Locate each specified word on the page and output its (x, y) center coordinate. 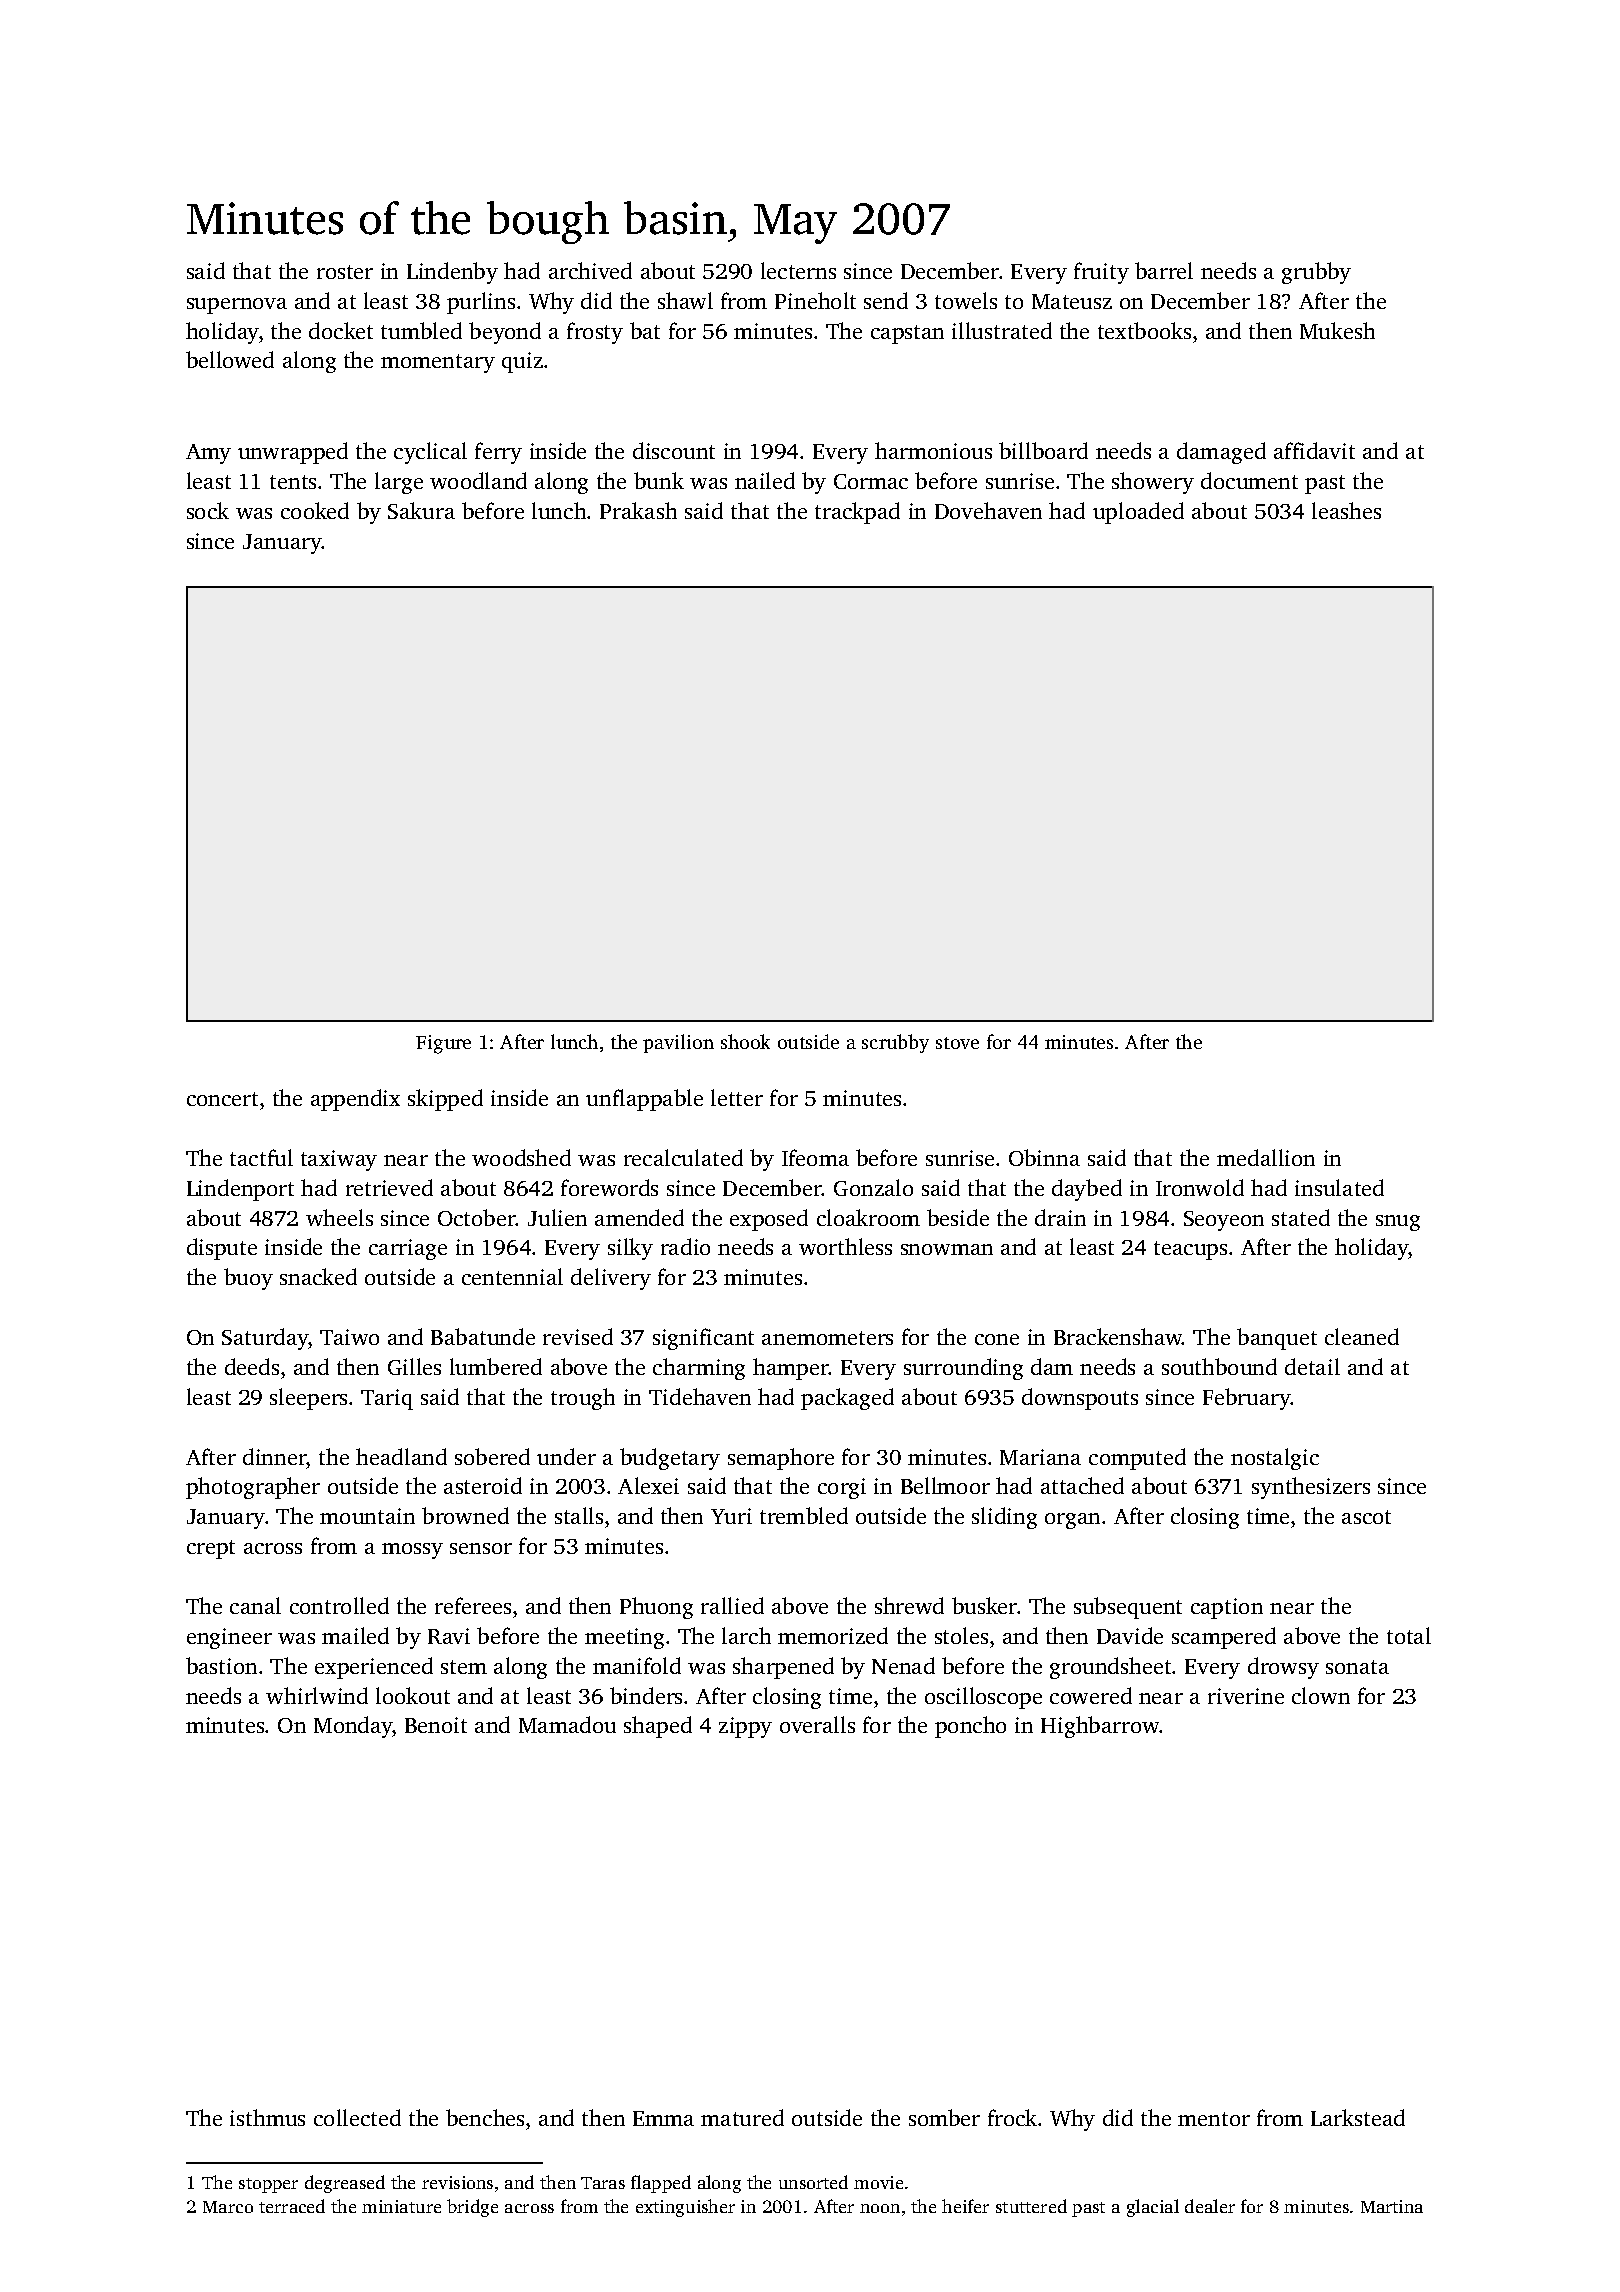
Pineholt (815, 300)
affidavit (1314, 450)
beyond (505, 333)
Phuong (656, 1608)
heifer (965, 2206)
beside (958, 1217)
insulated (1339, 1187)
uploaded (1138, 513)
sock (208, 510)
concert (222, 1099)
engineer (229, 1638)
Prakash (638, 510)
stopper (268, 2185)
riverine (1246, 1696)
